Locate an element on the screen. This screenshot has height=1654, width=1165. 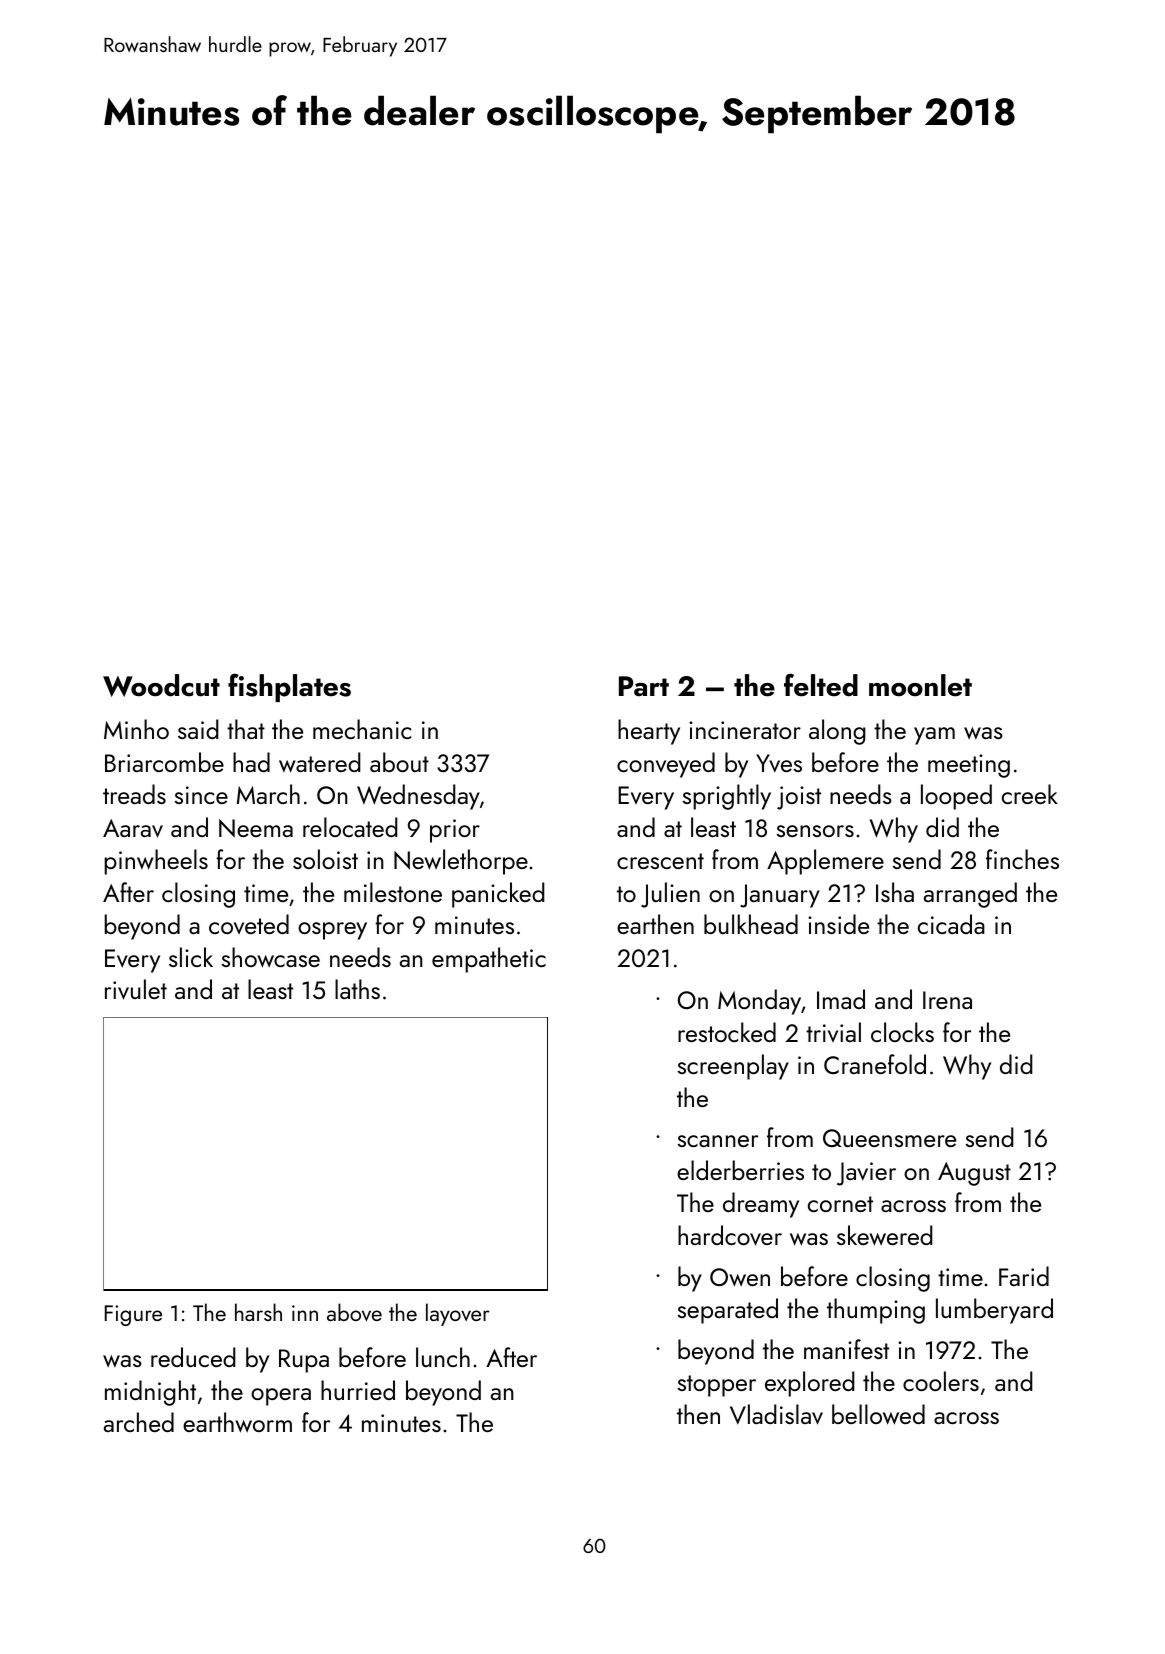
fishplates is located at coordinates (289, 687).
